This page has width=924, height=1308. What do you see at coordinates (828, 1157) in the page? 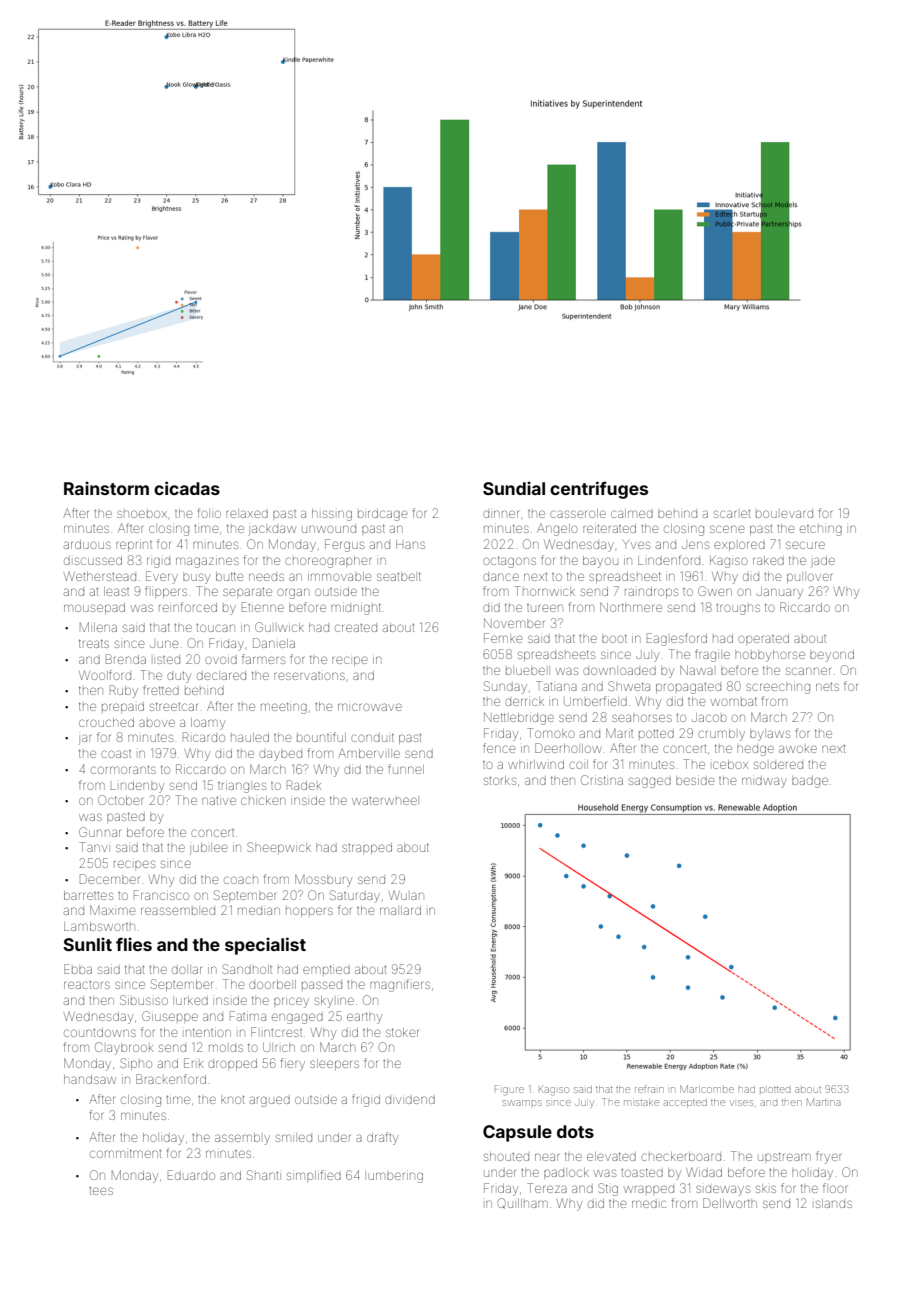
I see `fryer` at bounding box center [828, 1157].
